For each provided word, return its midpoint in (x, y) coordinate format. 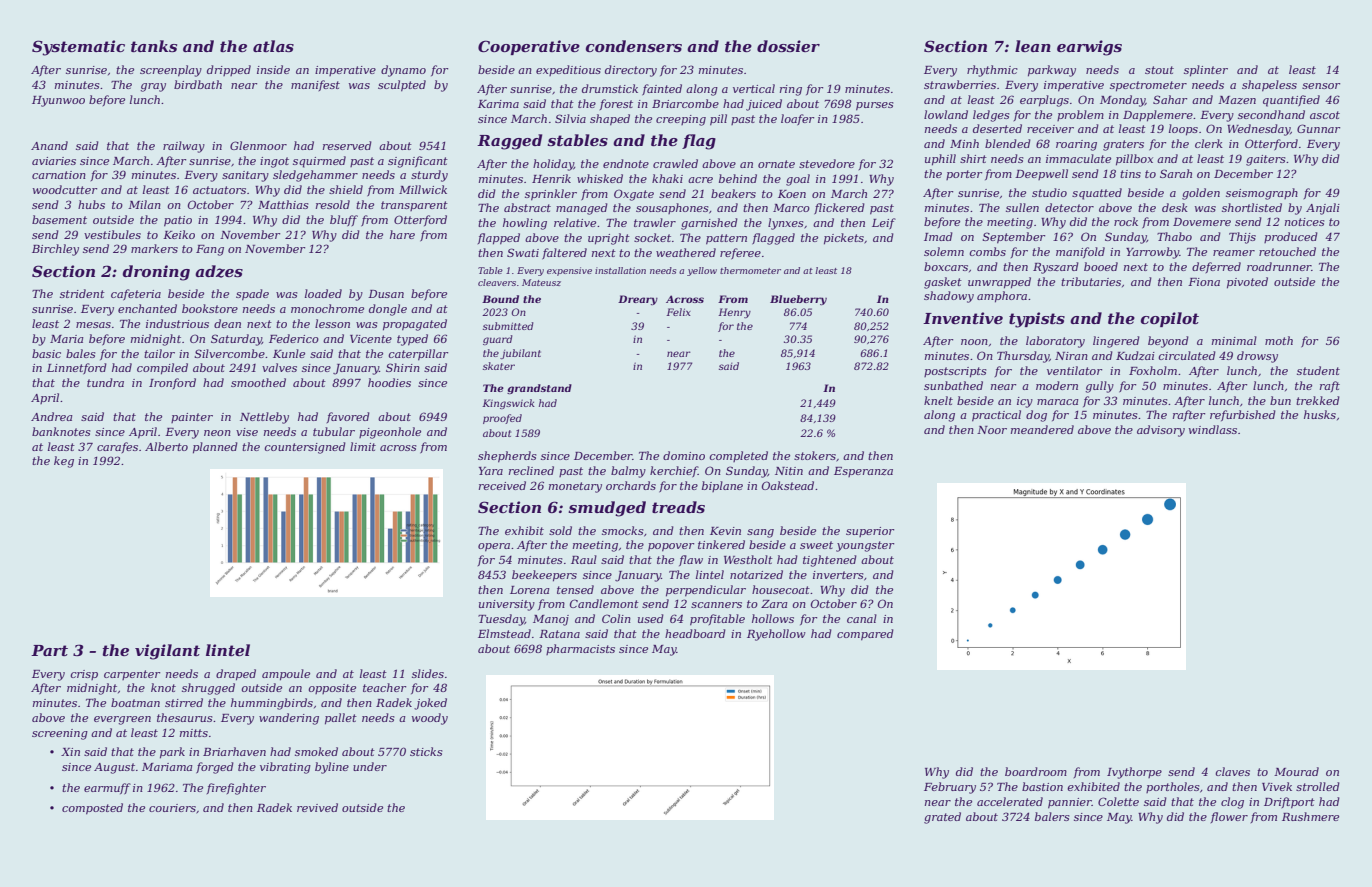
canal (862, 618)
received (502, 485)
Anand (49, 145)
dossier (788, 46)
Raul (584, 559)
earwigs (1089, 48)
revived (317, 807)
